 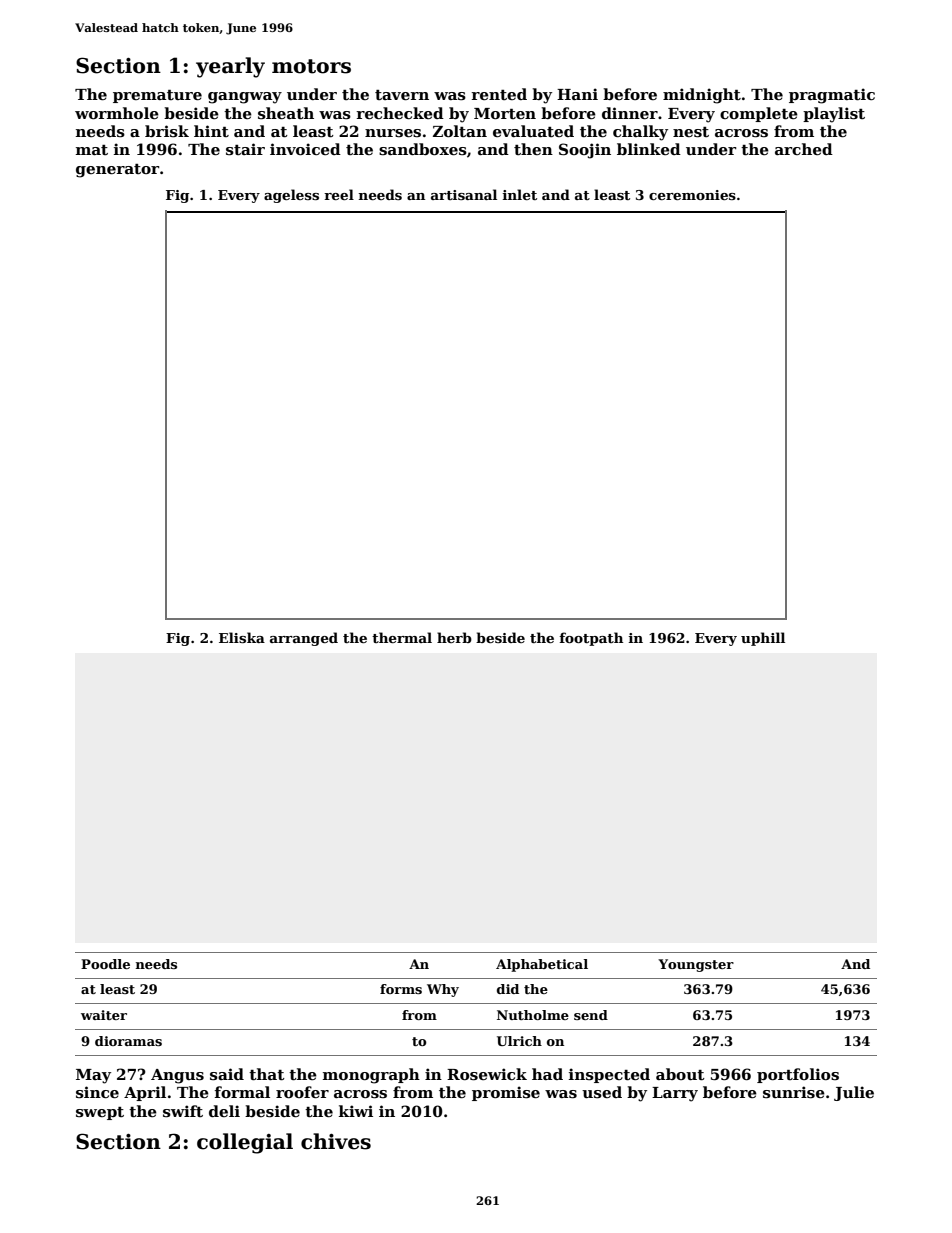 I want to click on arranged, so click(x=304, y=639).
